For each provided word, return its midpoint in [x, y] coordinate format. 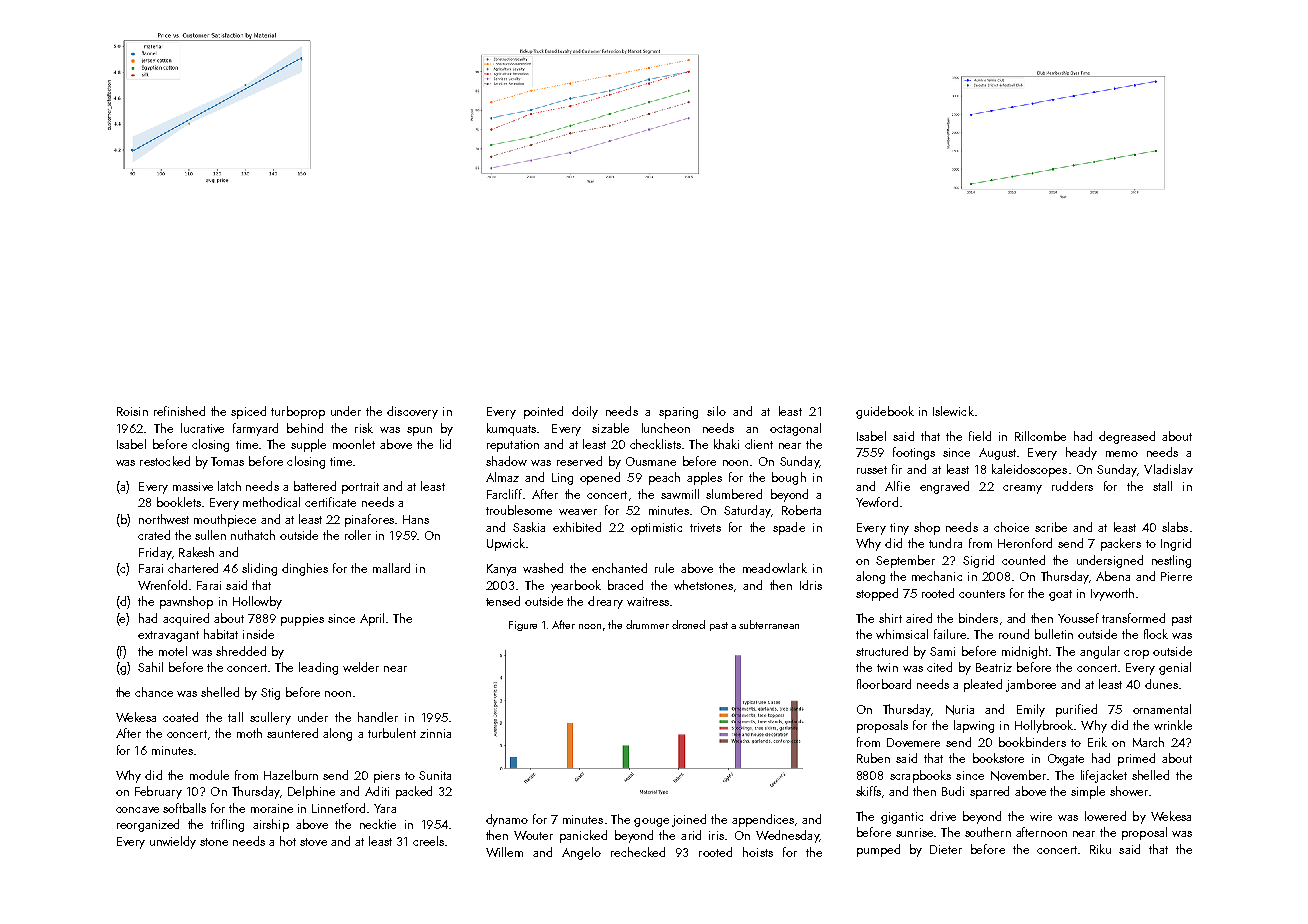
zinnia [435, 733]
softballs [184, 808]
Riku [1100, 849]
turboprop [298, 412]
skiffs [869, 792]
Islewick [953, 411]
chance [154, 692]
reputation [513, 446]
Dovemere [913, 742]
